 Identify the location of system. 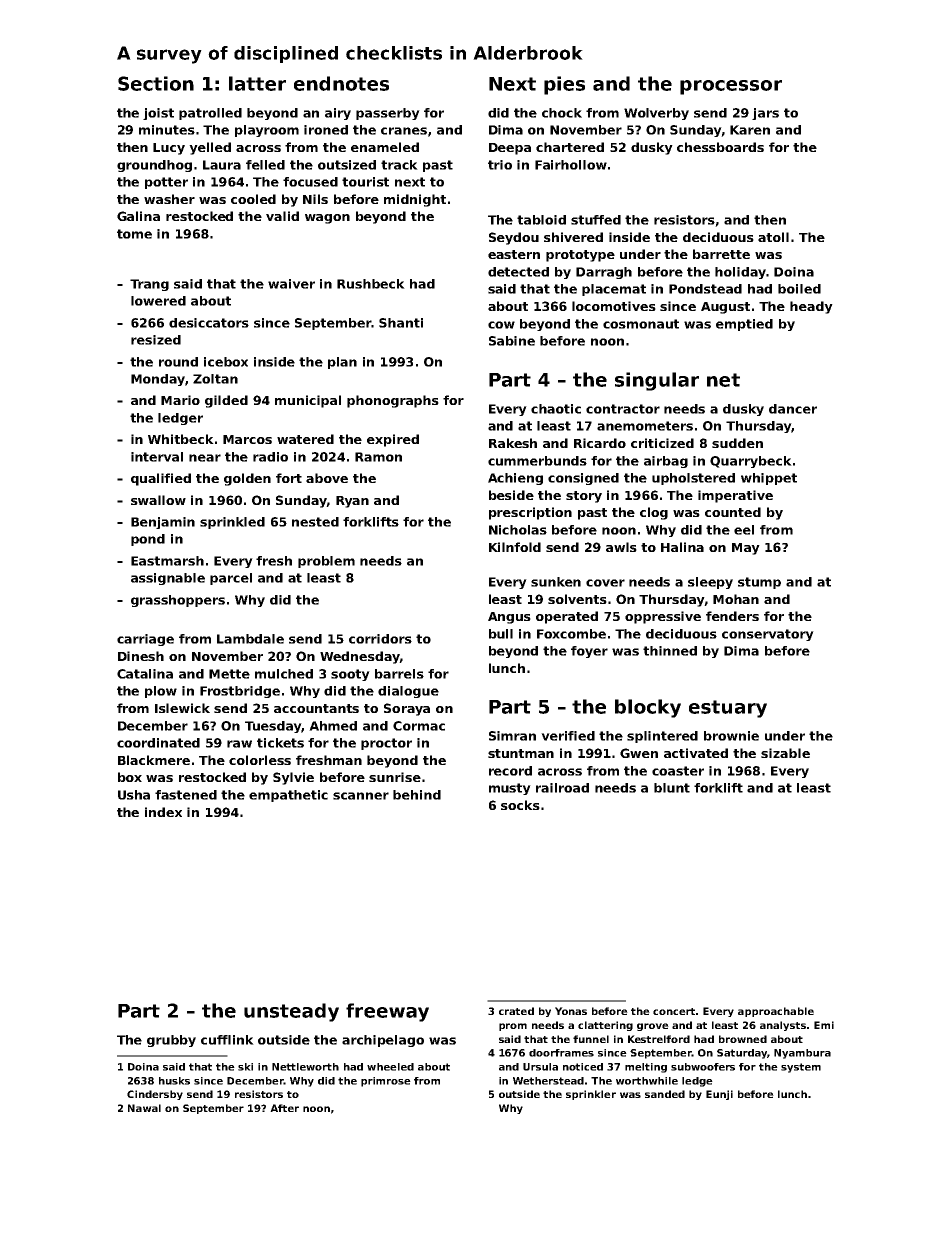
(801, 1068).
